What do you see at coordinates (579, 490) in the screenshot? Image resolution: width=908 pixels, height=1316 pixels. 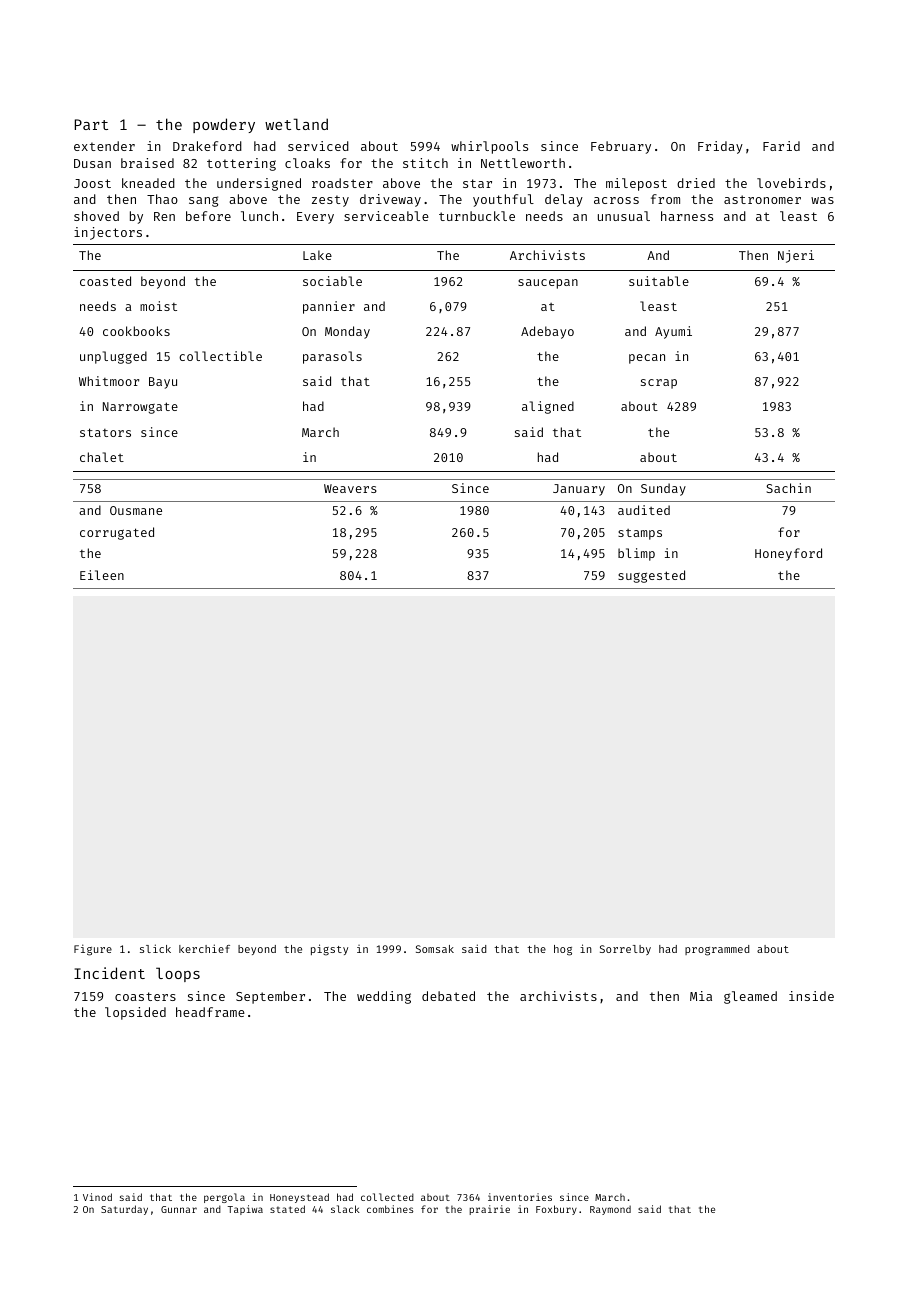 I see `January` at bounding box center [579, 490].
